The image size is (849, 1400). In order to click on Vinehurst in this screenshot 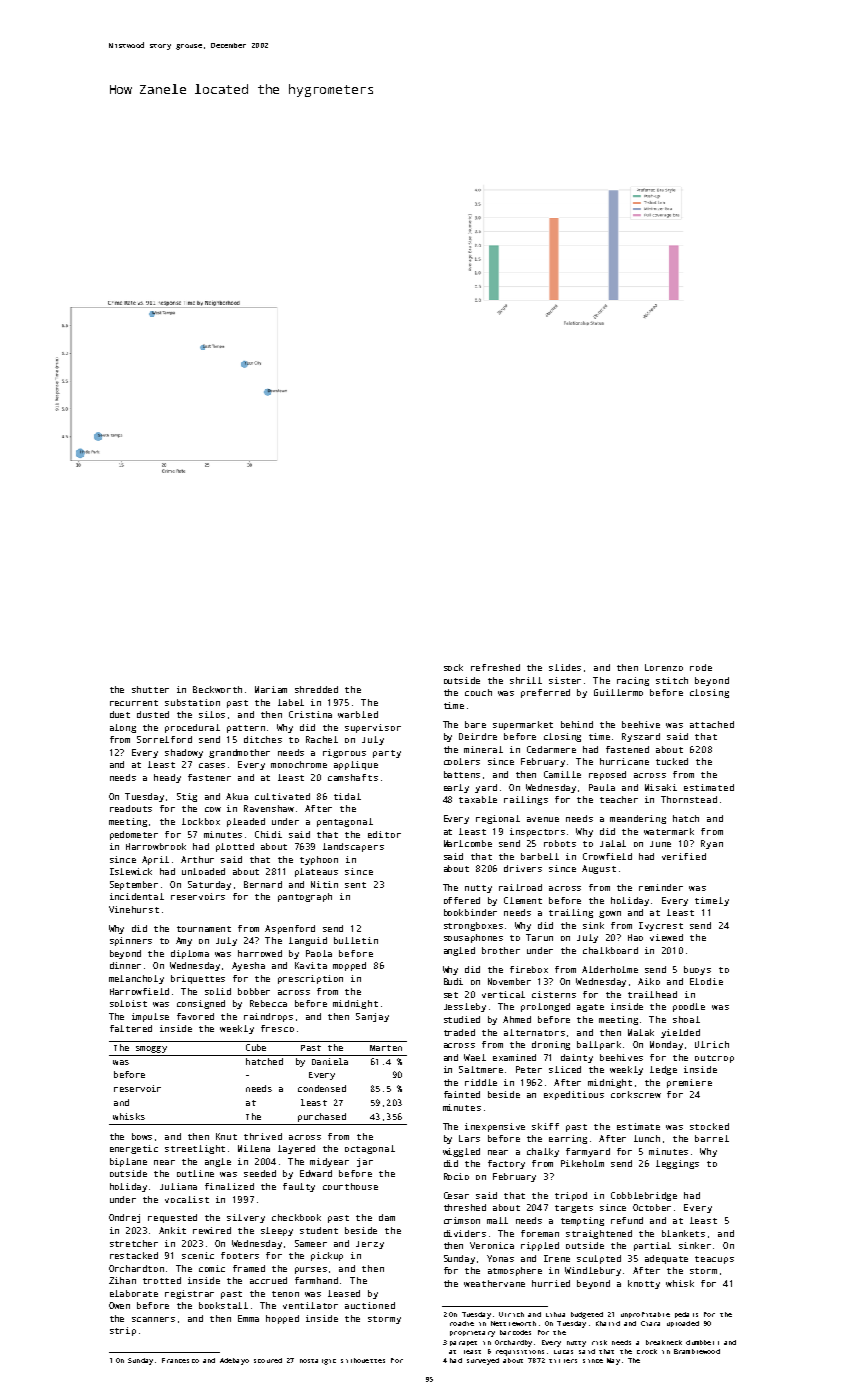, I will do `click(134, 909)`.
